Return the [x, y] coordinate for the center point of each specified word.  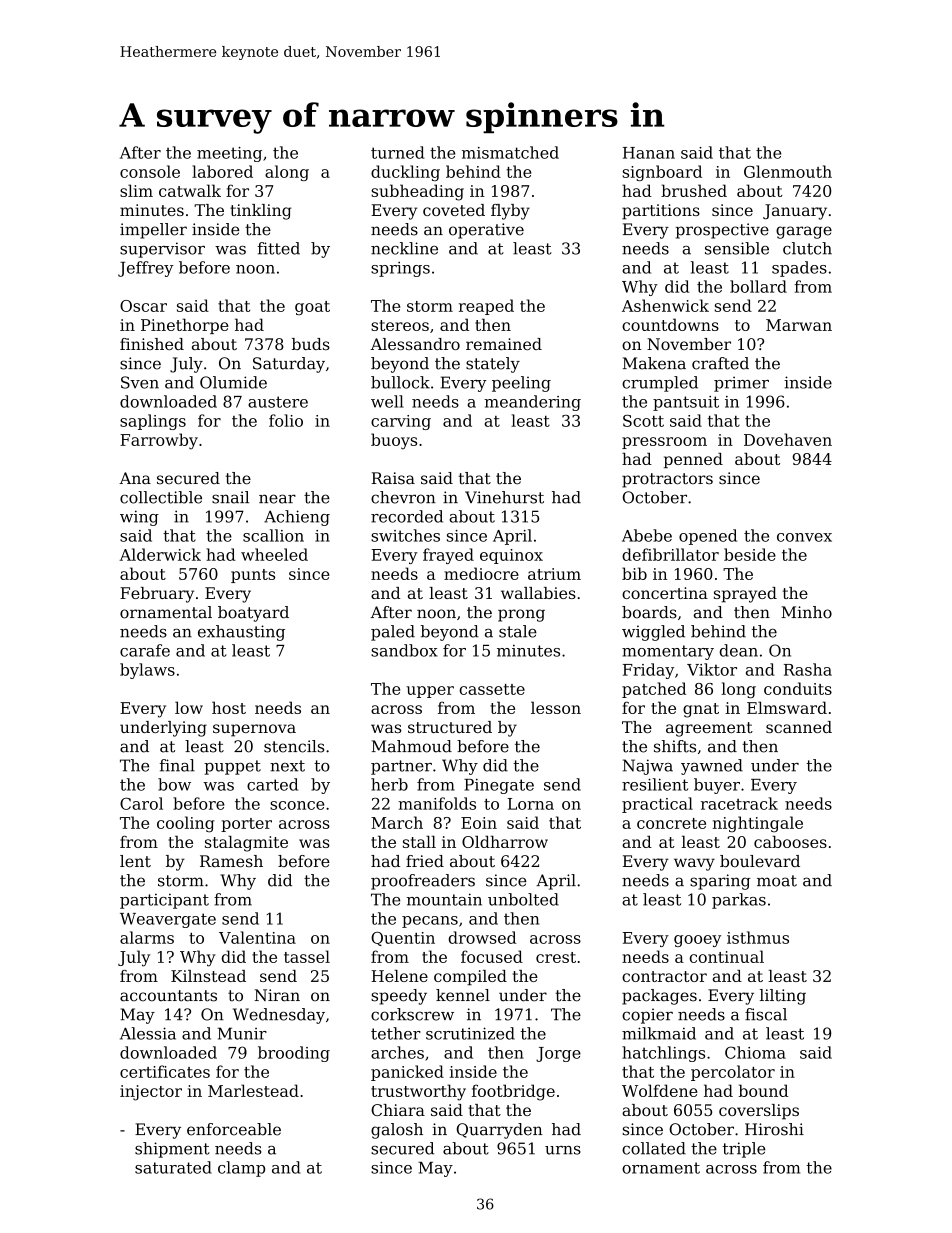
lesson [556, 707]
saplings [153, 422]
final [177, 765]
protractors [667, 480]
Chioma [755, 1052]
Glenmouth [788, 171]
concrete [671, 823]
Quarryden [499, 1131]
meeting [229, 154]
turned [398, 152]
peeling [521, 384]
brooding [294, 1054]
